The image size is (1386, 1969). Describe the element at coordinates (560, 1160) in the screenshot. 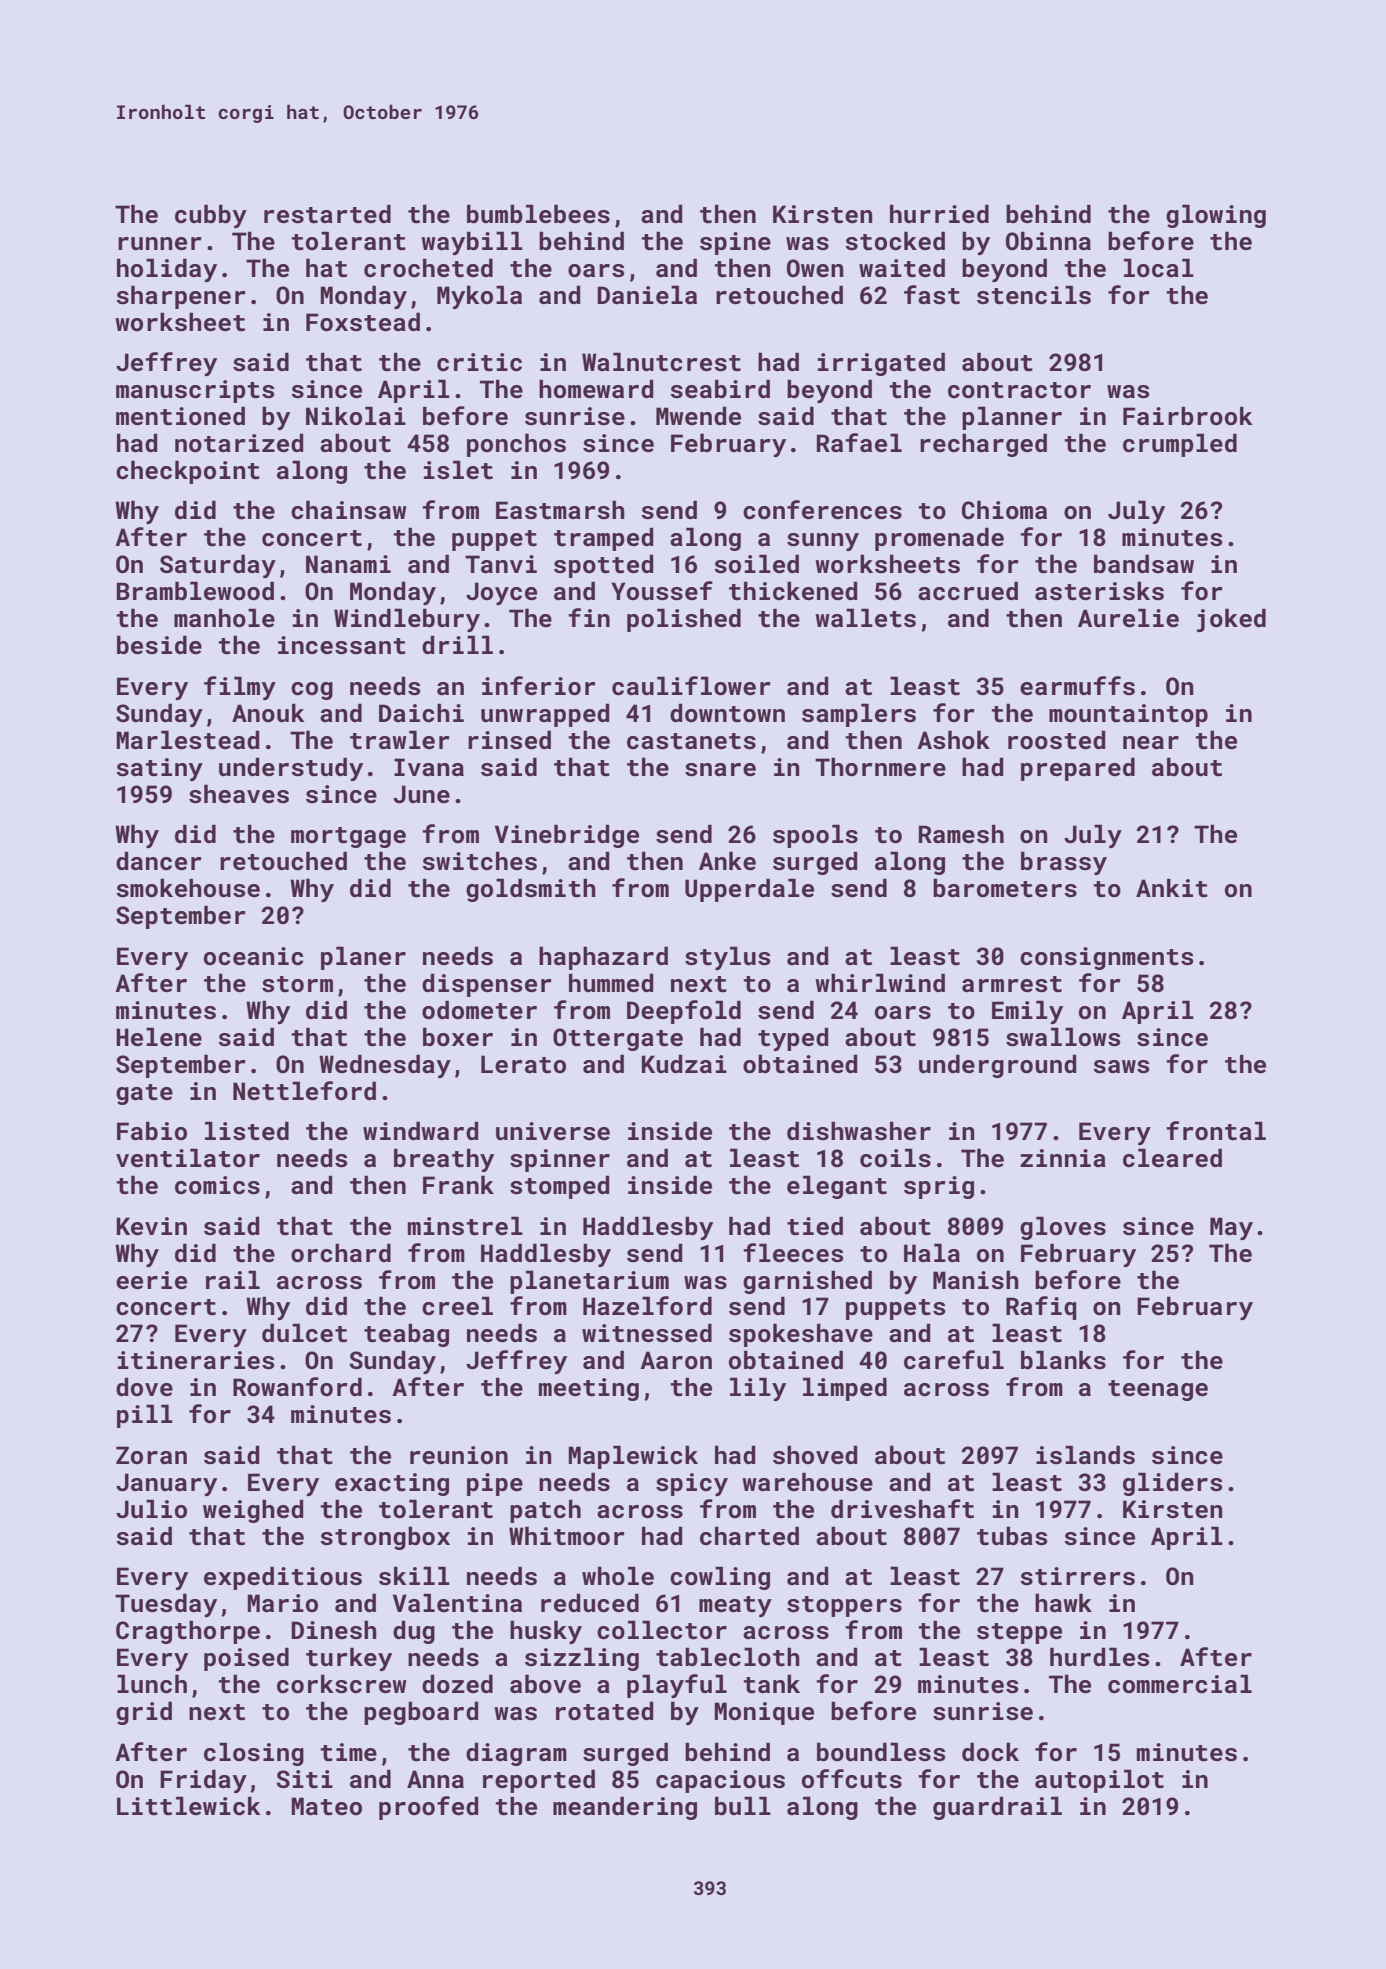

I see `spinner` at that location.
